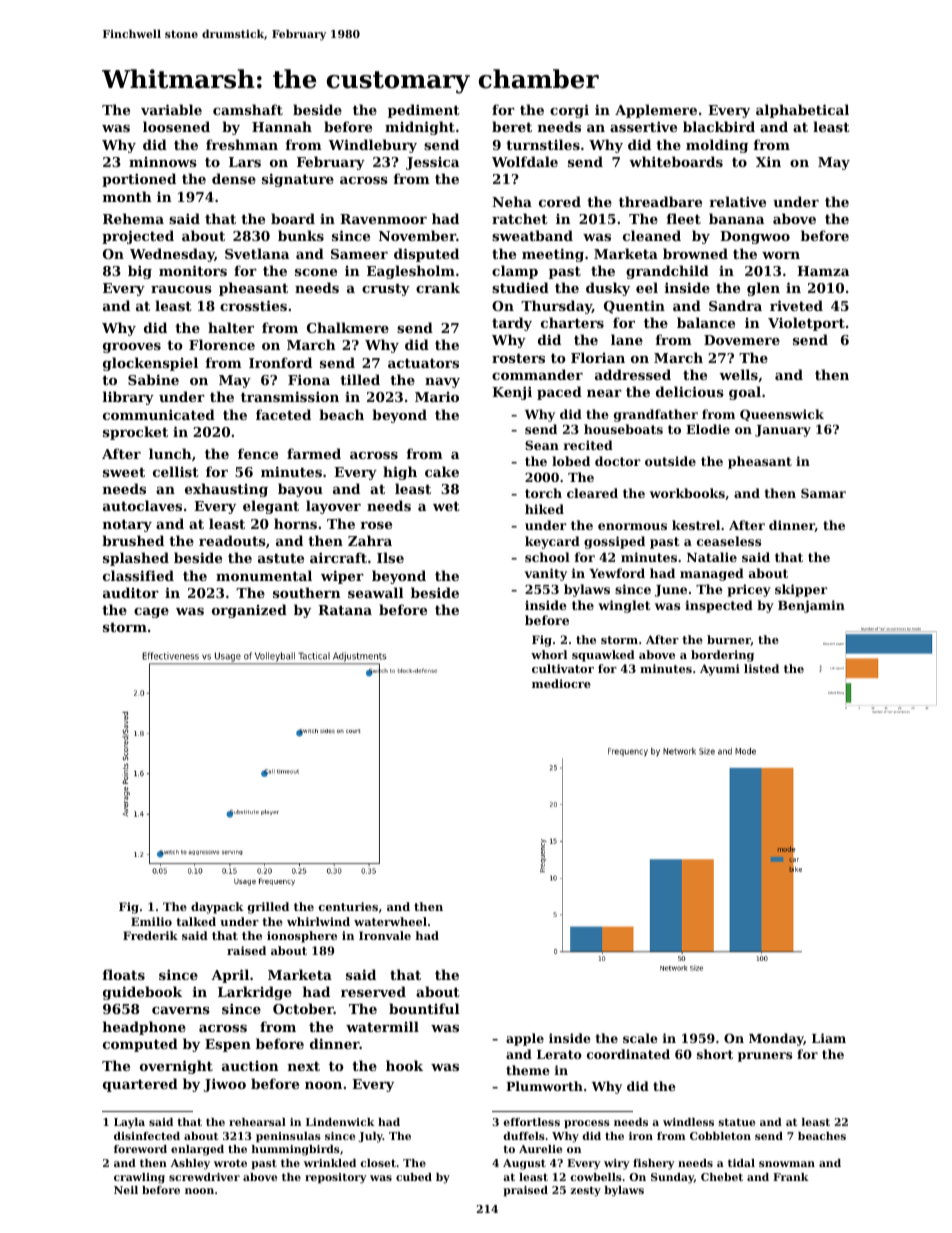  What do you see at coordinates (139, 1178) in the image?
I see `crawling` at bounding box center [139, 1178].
